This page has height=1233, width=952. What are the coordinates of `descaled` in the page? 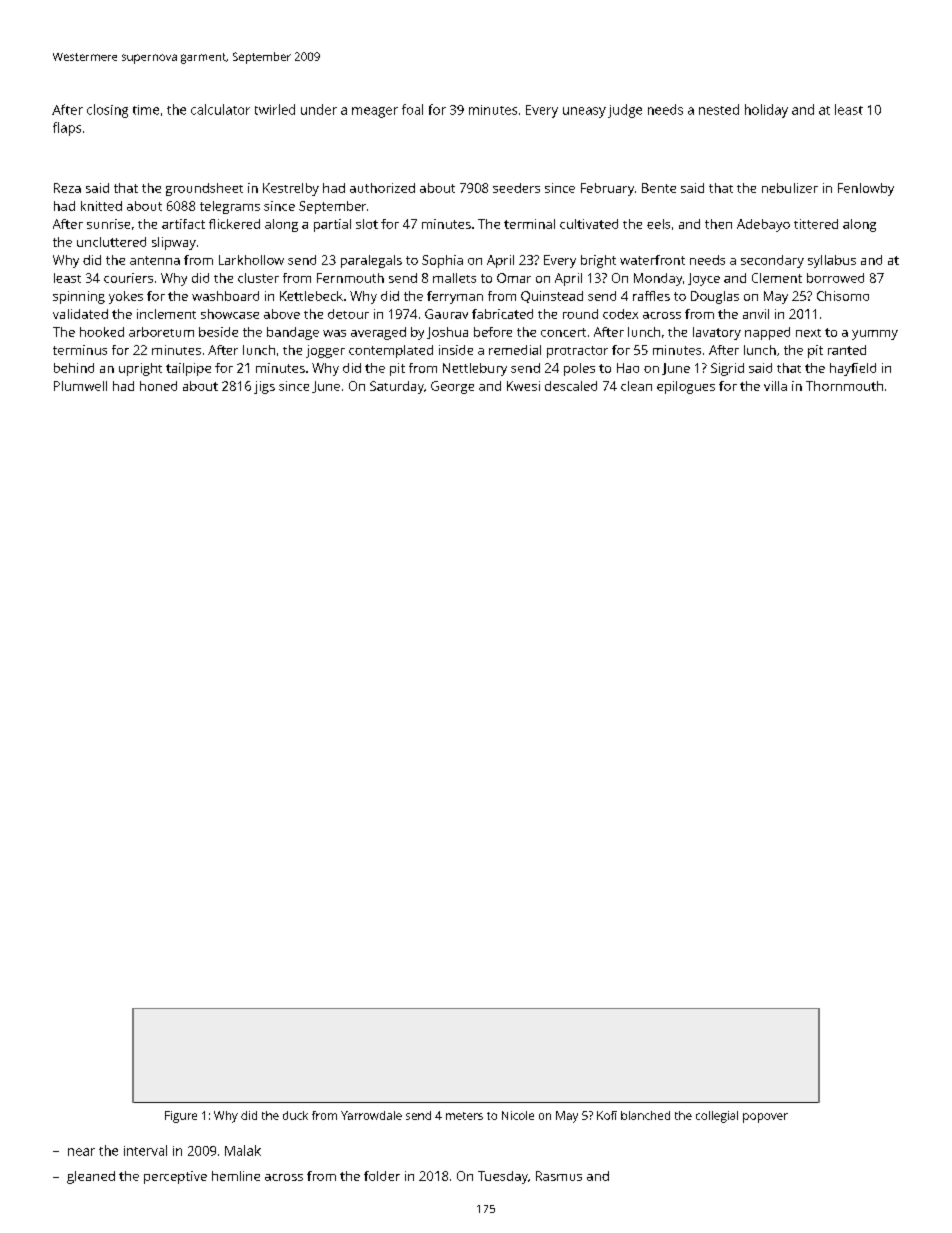 It's located at (571, 386).
